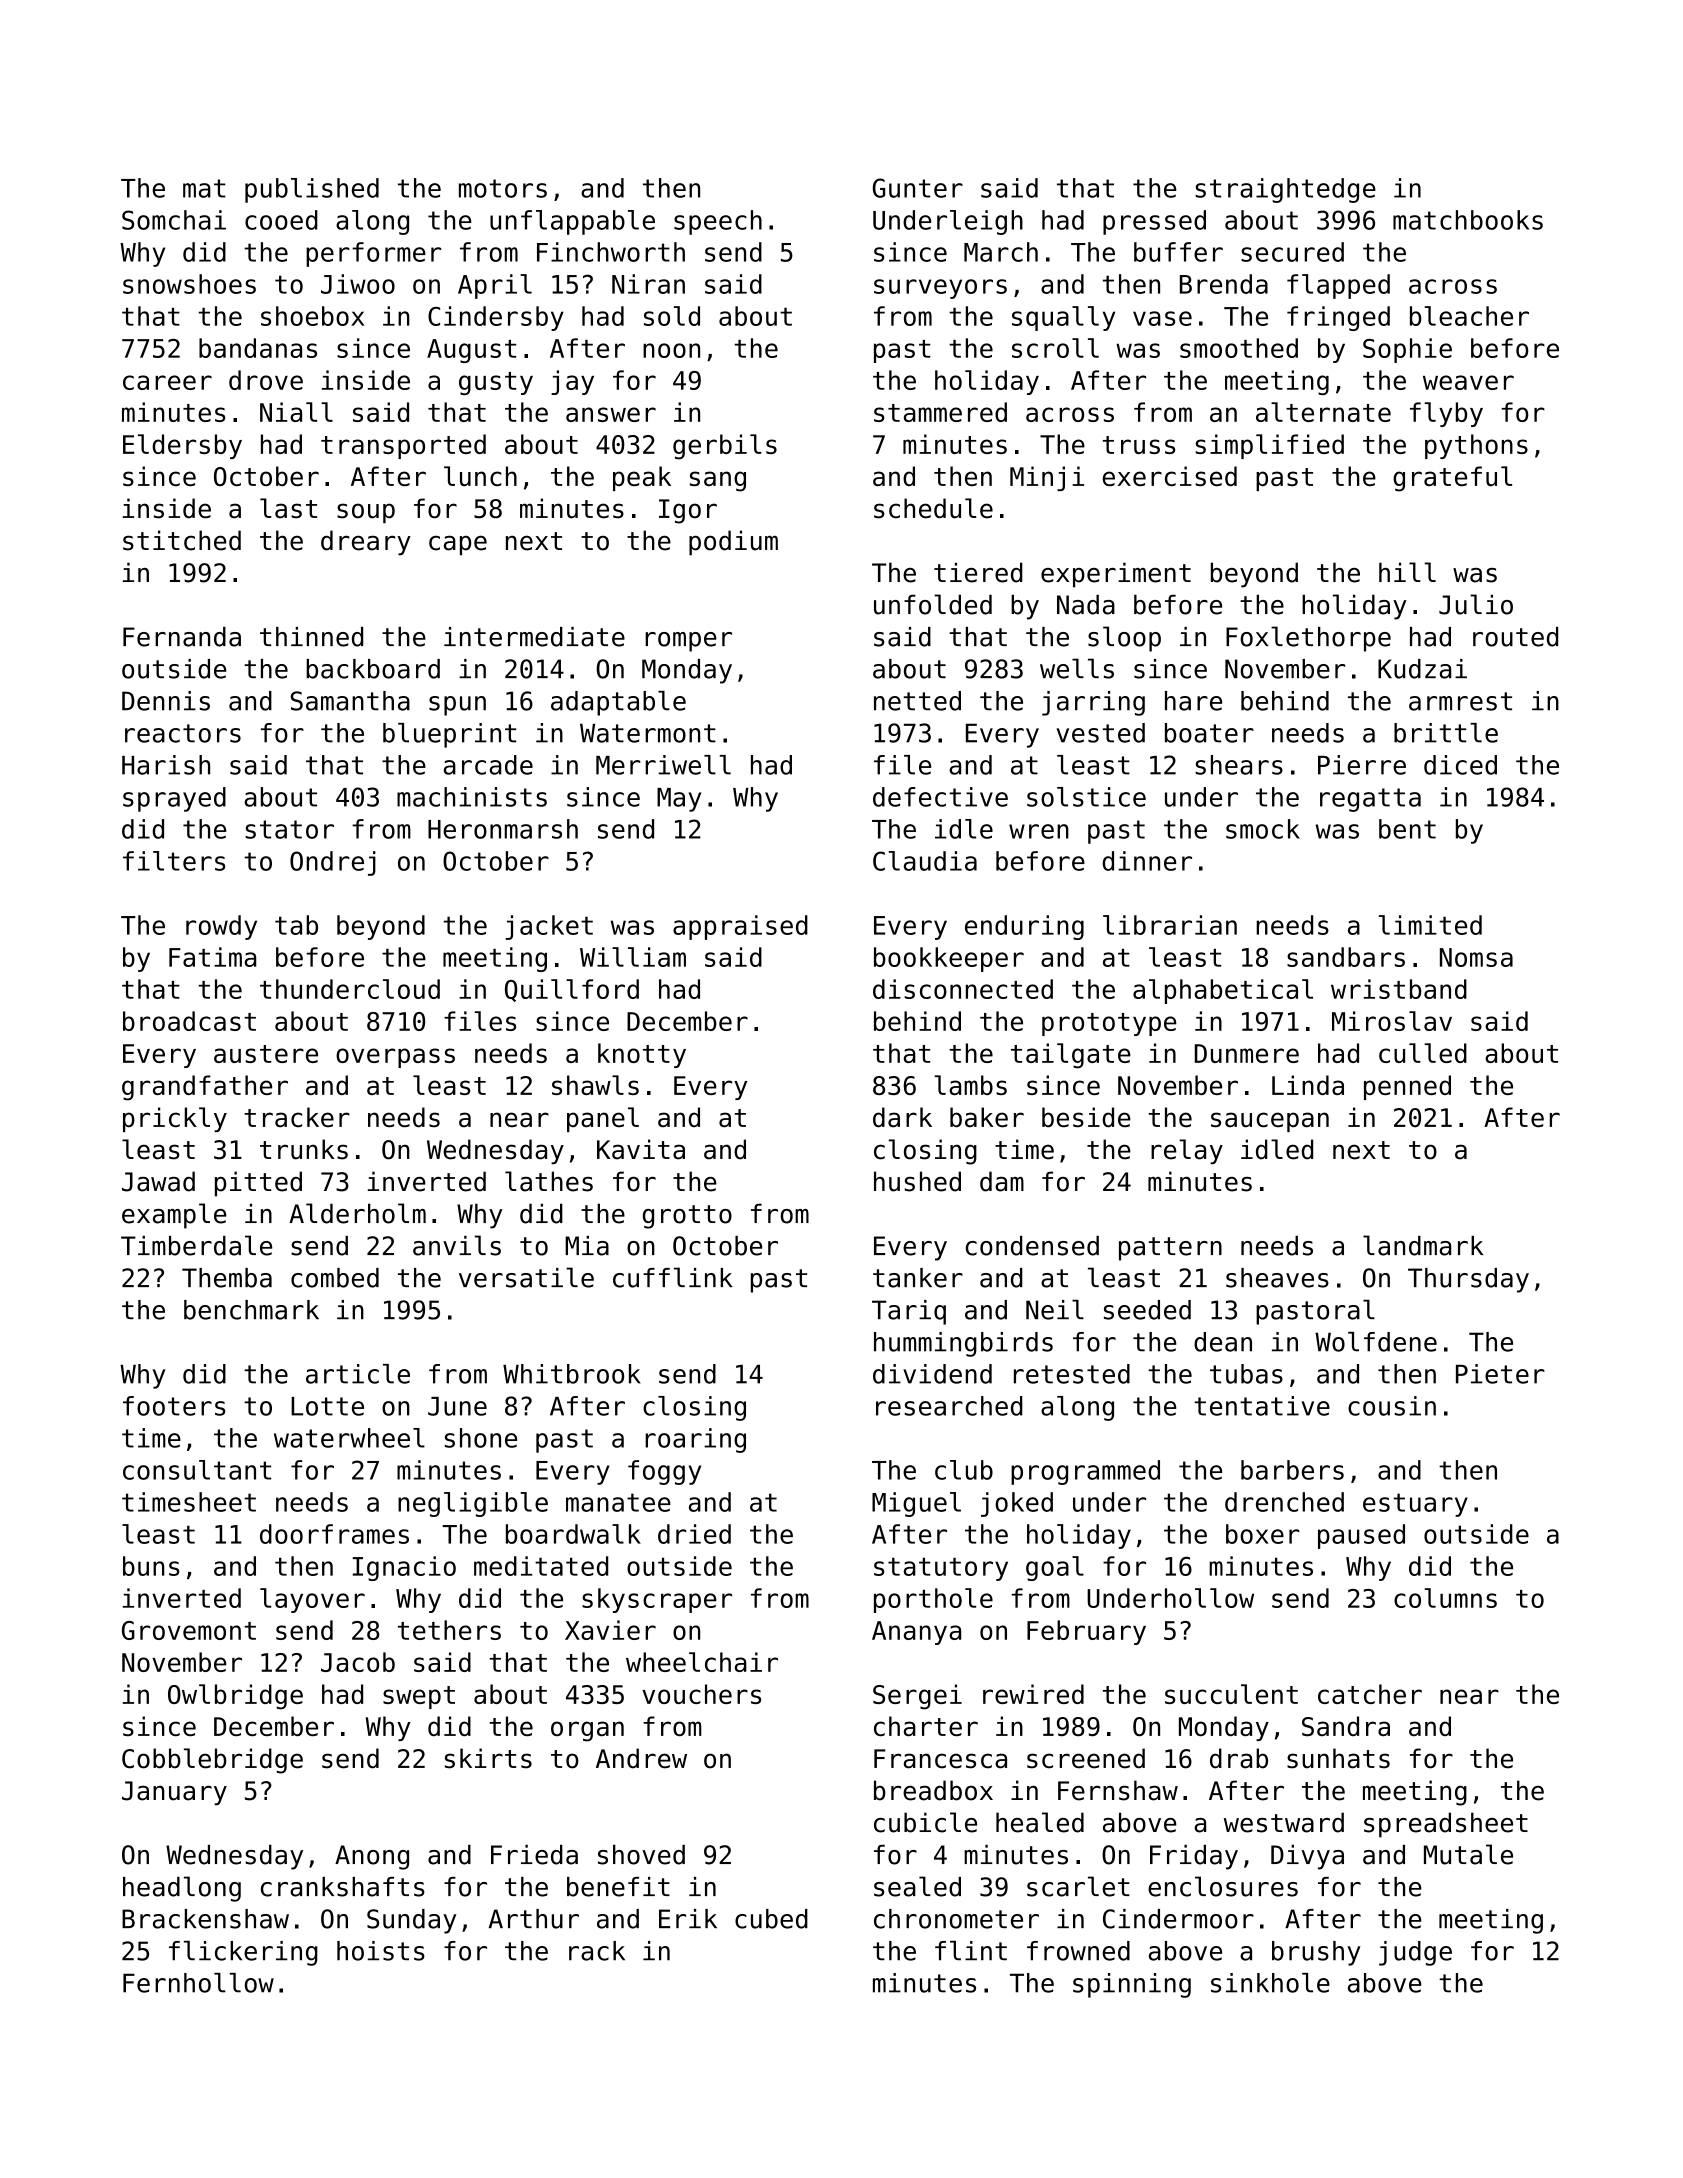 This document has width=1683, height=2178. Describe the element at coordinates (1468, 220) in the document. I see `matchbooks` at that location.
